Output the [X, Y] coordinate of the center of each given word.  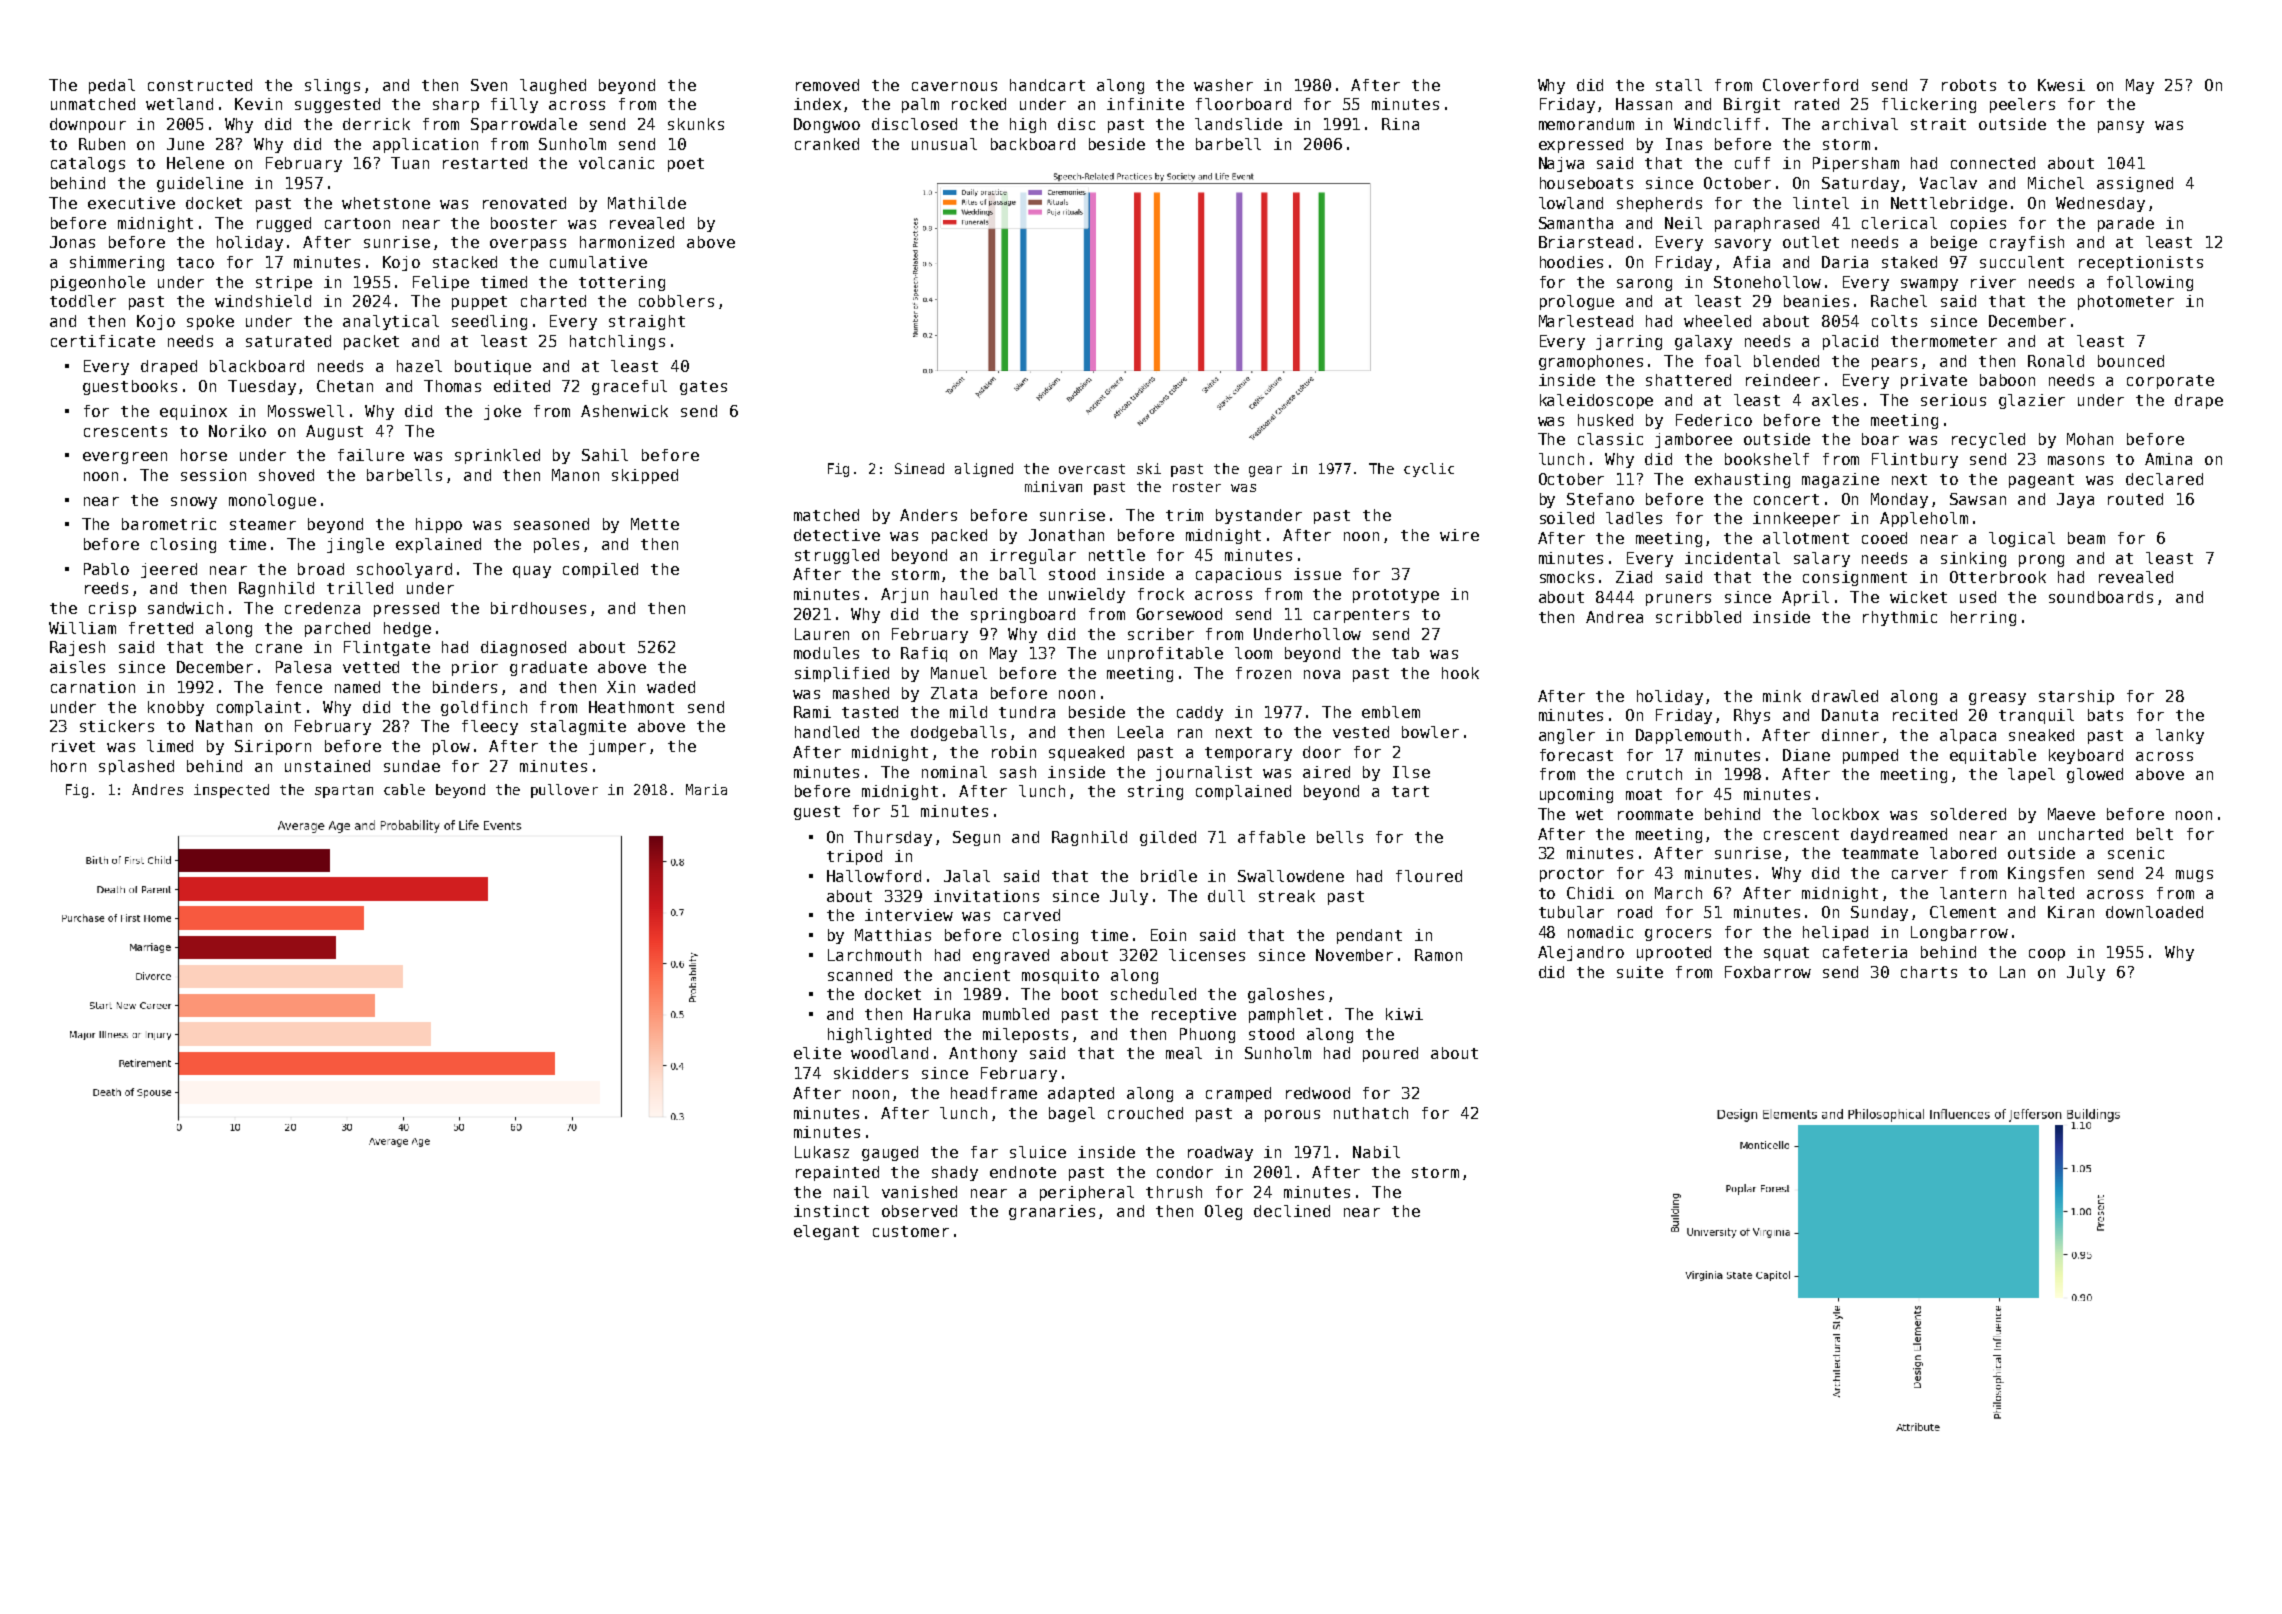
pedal [112, 86]
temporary [1248, 754]
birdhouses [538, 608]
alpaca [1968, 736]
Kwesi [2061, 85]
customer [911, 1231]
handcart [1047, 85]
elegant [826, 1232]
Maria [706, 789]
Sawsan [1978, 499]
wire [1459, 535]
